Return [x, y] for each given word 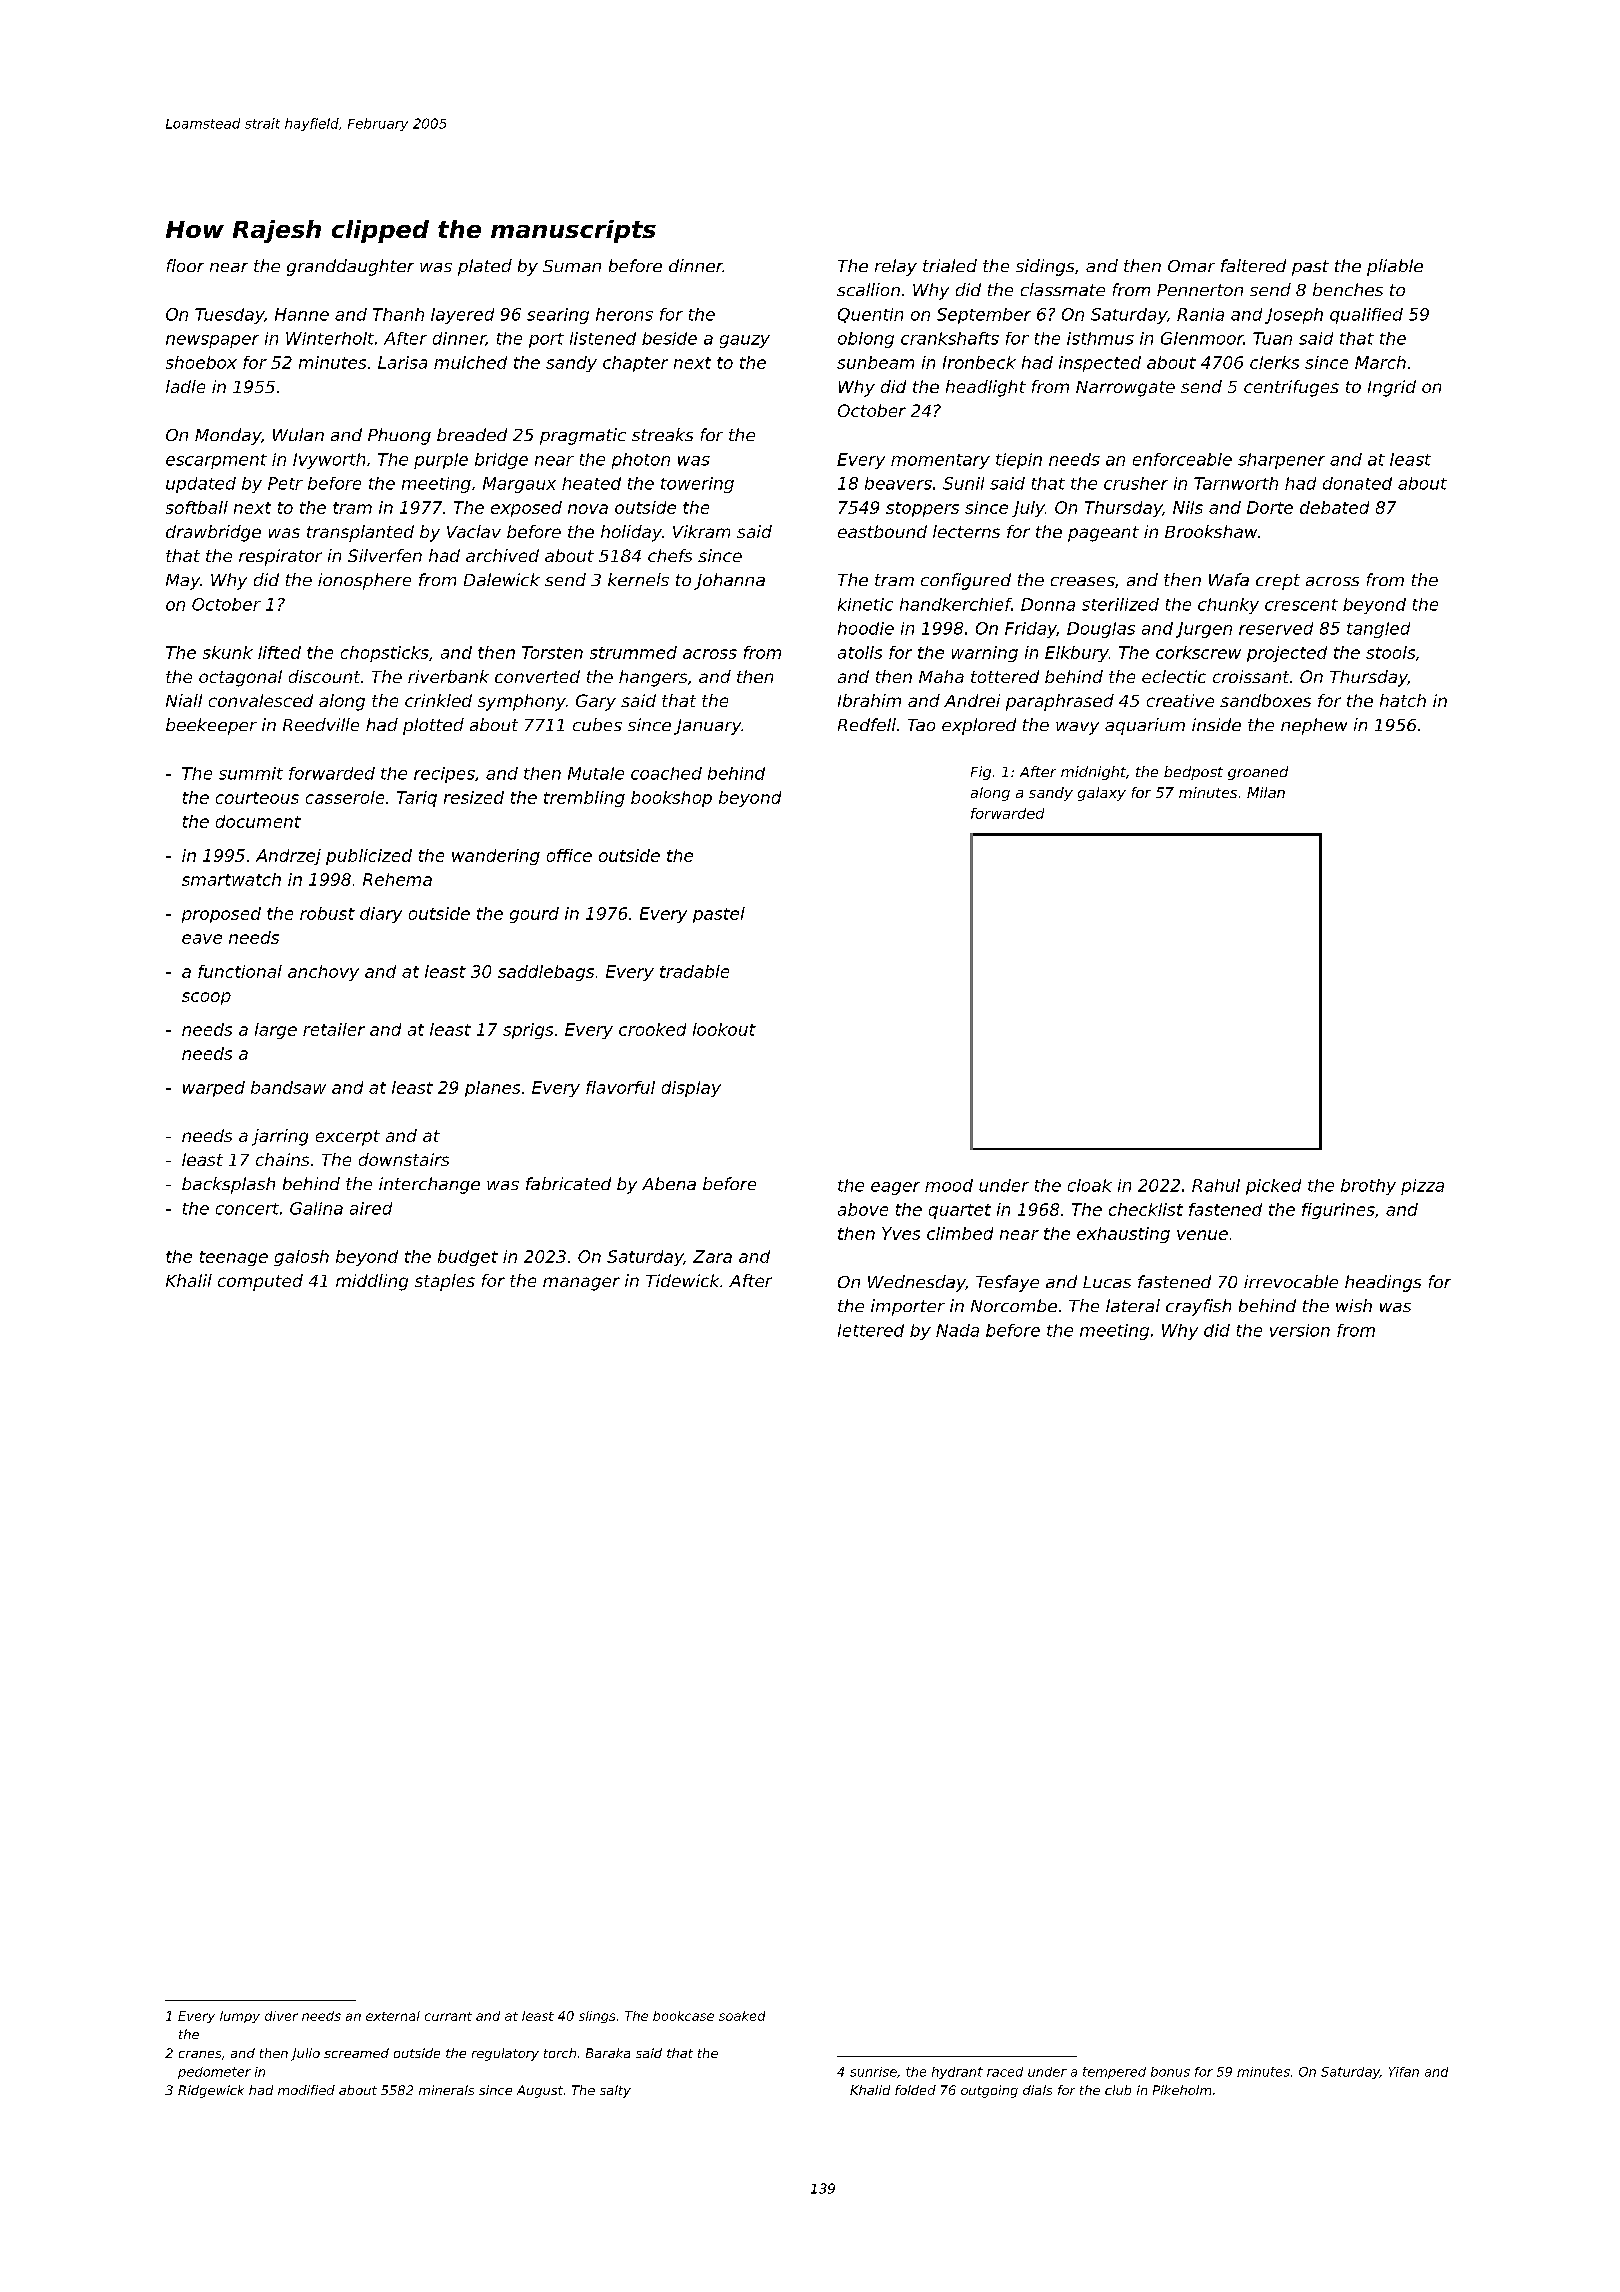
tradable [694, 971]
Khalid [870, 2090]
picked [1273, 1187]
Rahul [1216, 1185]
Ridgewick [211, 2091]
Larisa [402, 362]
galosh [301, 1258]
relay [896, 267]
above [863, 1209]
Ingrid [1392, 388]
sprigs [528, 1031]
